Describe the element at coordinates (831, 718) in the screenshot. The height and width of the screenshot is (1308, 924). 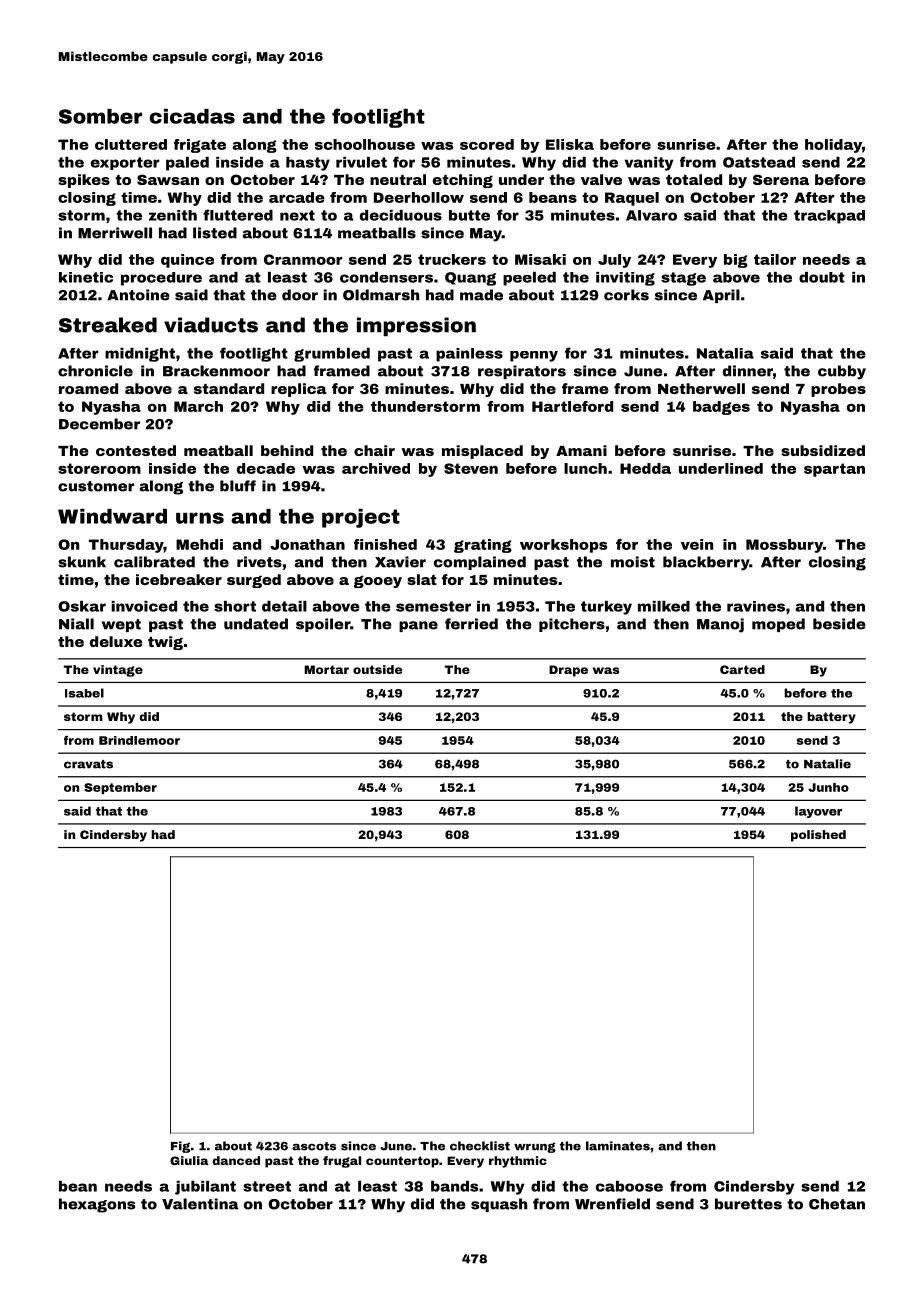
I see `battery` at that location.
